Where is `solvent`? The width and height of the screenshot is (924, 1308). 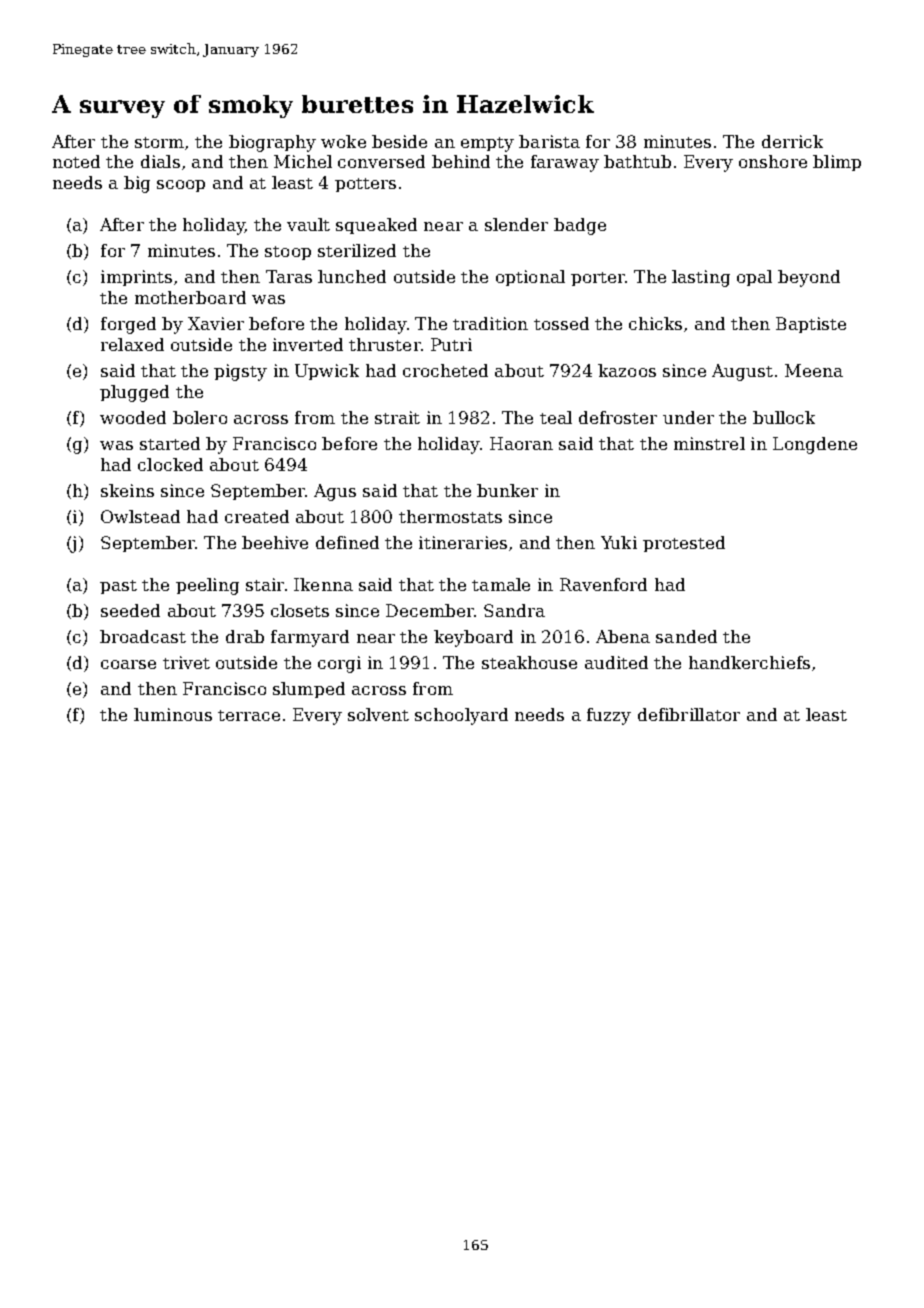 solvent is located at coordinates (378, 714).
